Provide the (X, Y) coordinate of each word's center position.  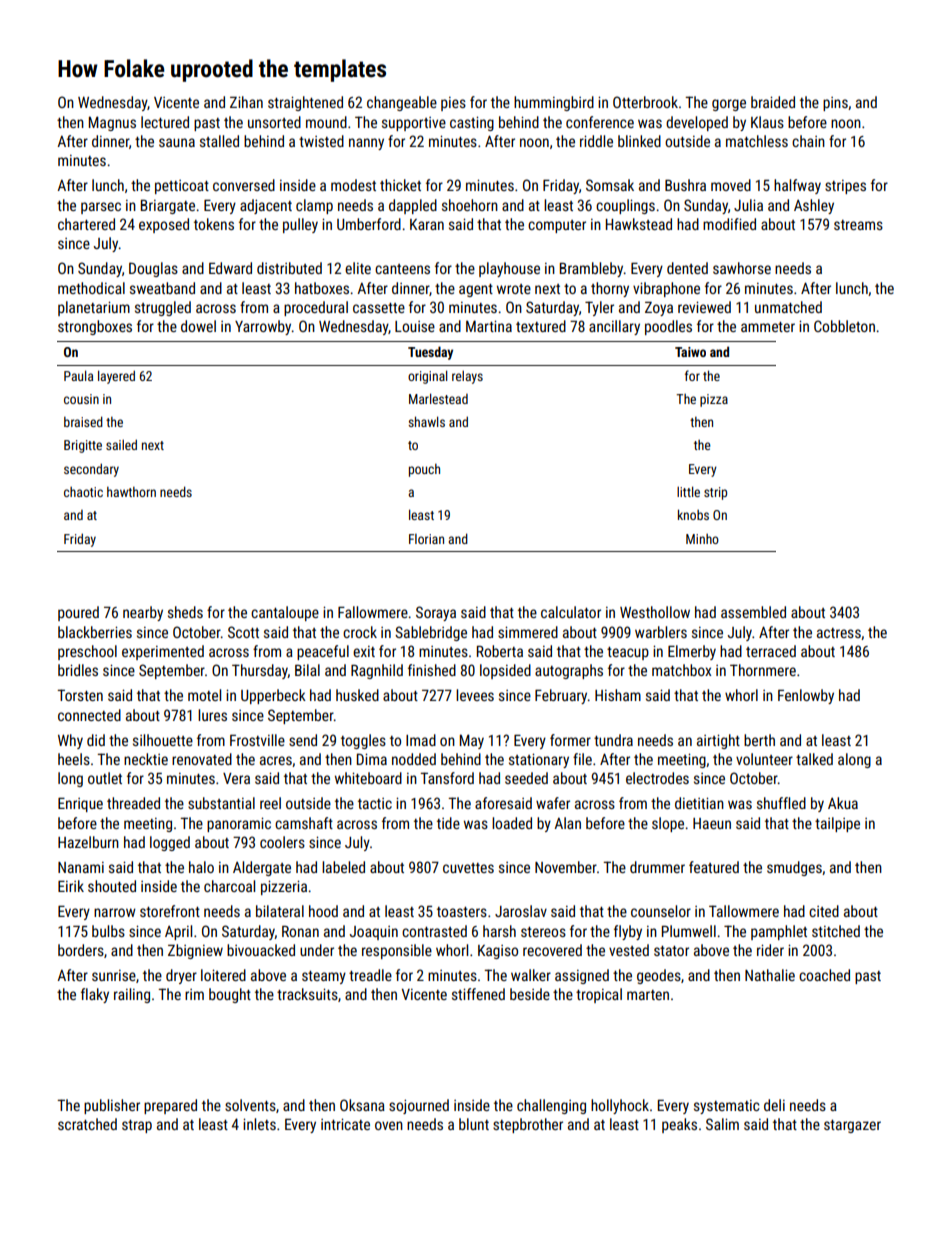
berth (759, 740)
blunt (474, 1124)
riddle (596, 141)
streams (858, 225)
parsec (101, 208)
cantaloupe (285, 613)
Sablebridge (431, 633)
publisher (112, 1106)
